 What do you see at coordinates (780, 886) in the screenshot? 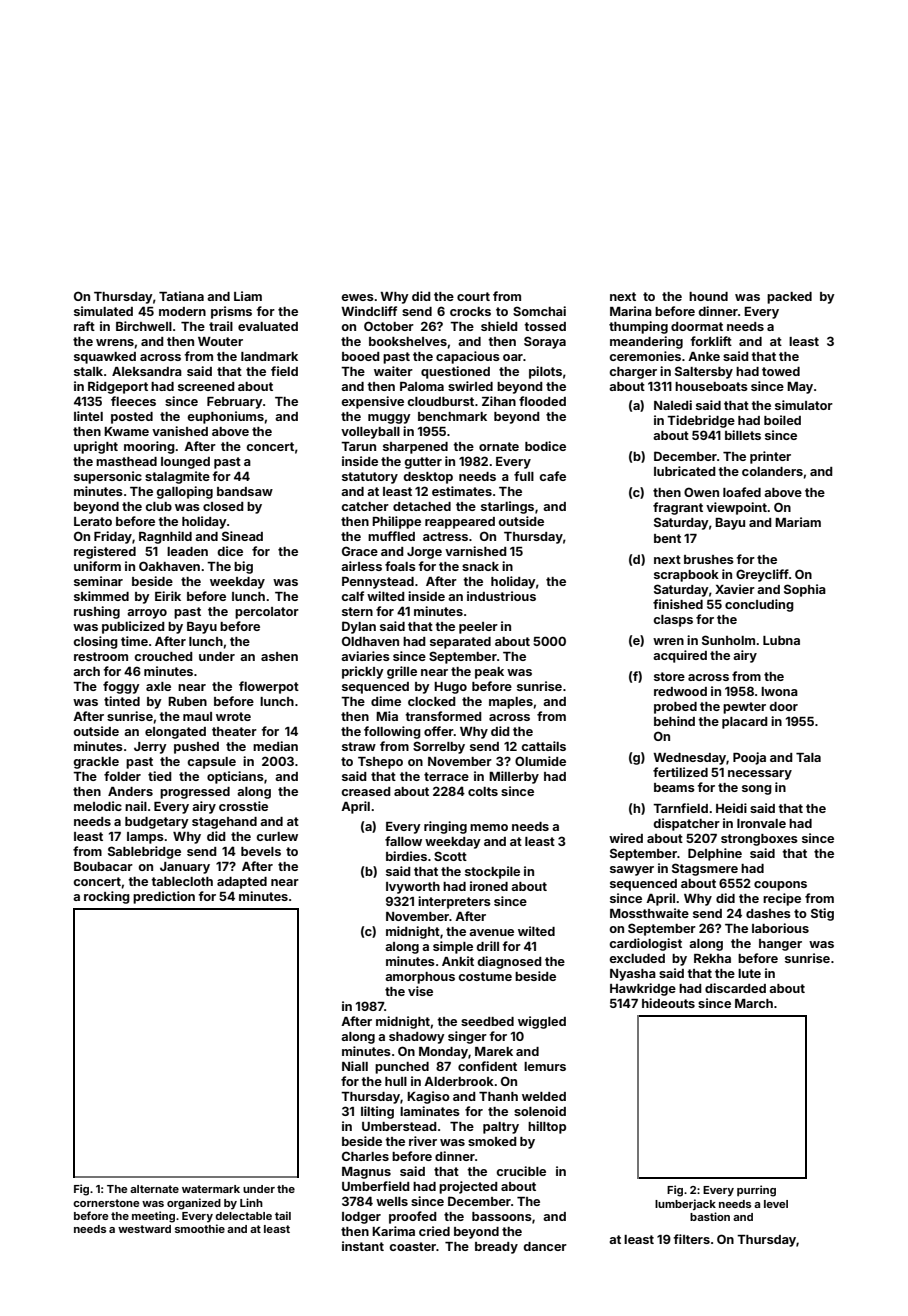
I see `coupons` at bounding box center [780, 886].
